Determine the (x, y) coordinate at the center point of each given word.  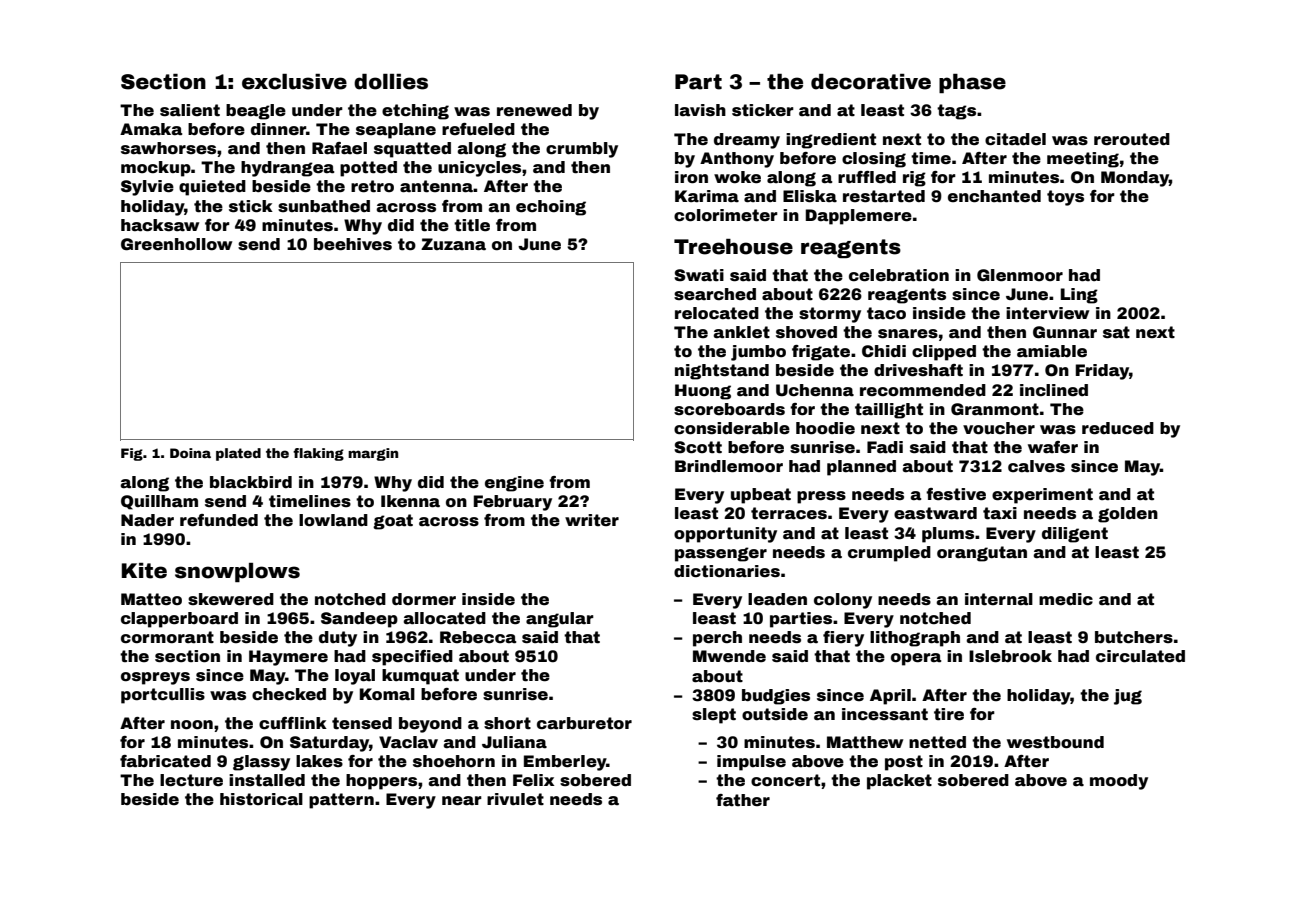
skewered (231, 599)
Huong (703, 392)
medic (1066, 599)
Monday (1135, 179)
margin (373, 454)
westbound (1055, 742)
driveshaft (918, 370)
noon (192, 725)
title (472, 225)
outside (775, 714)
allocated (444, 618)
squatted (412, 150)
